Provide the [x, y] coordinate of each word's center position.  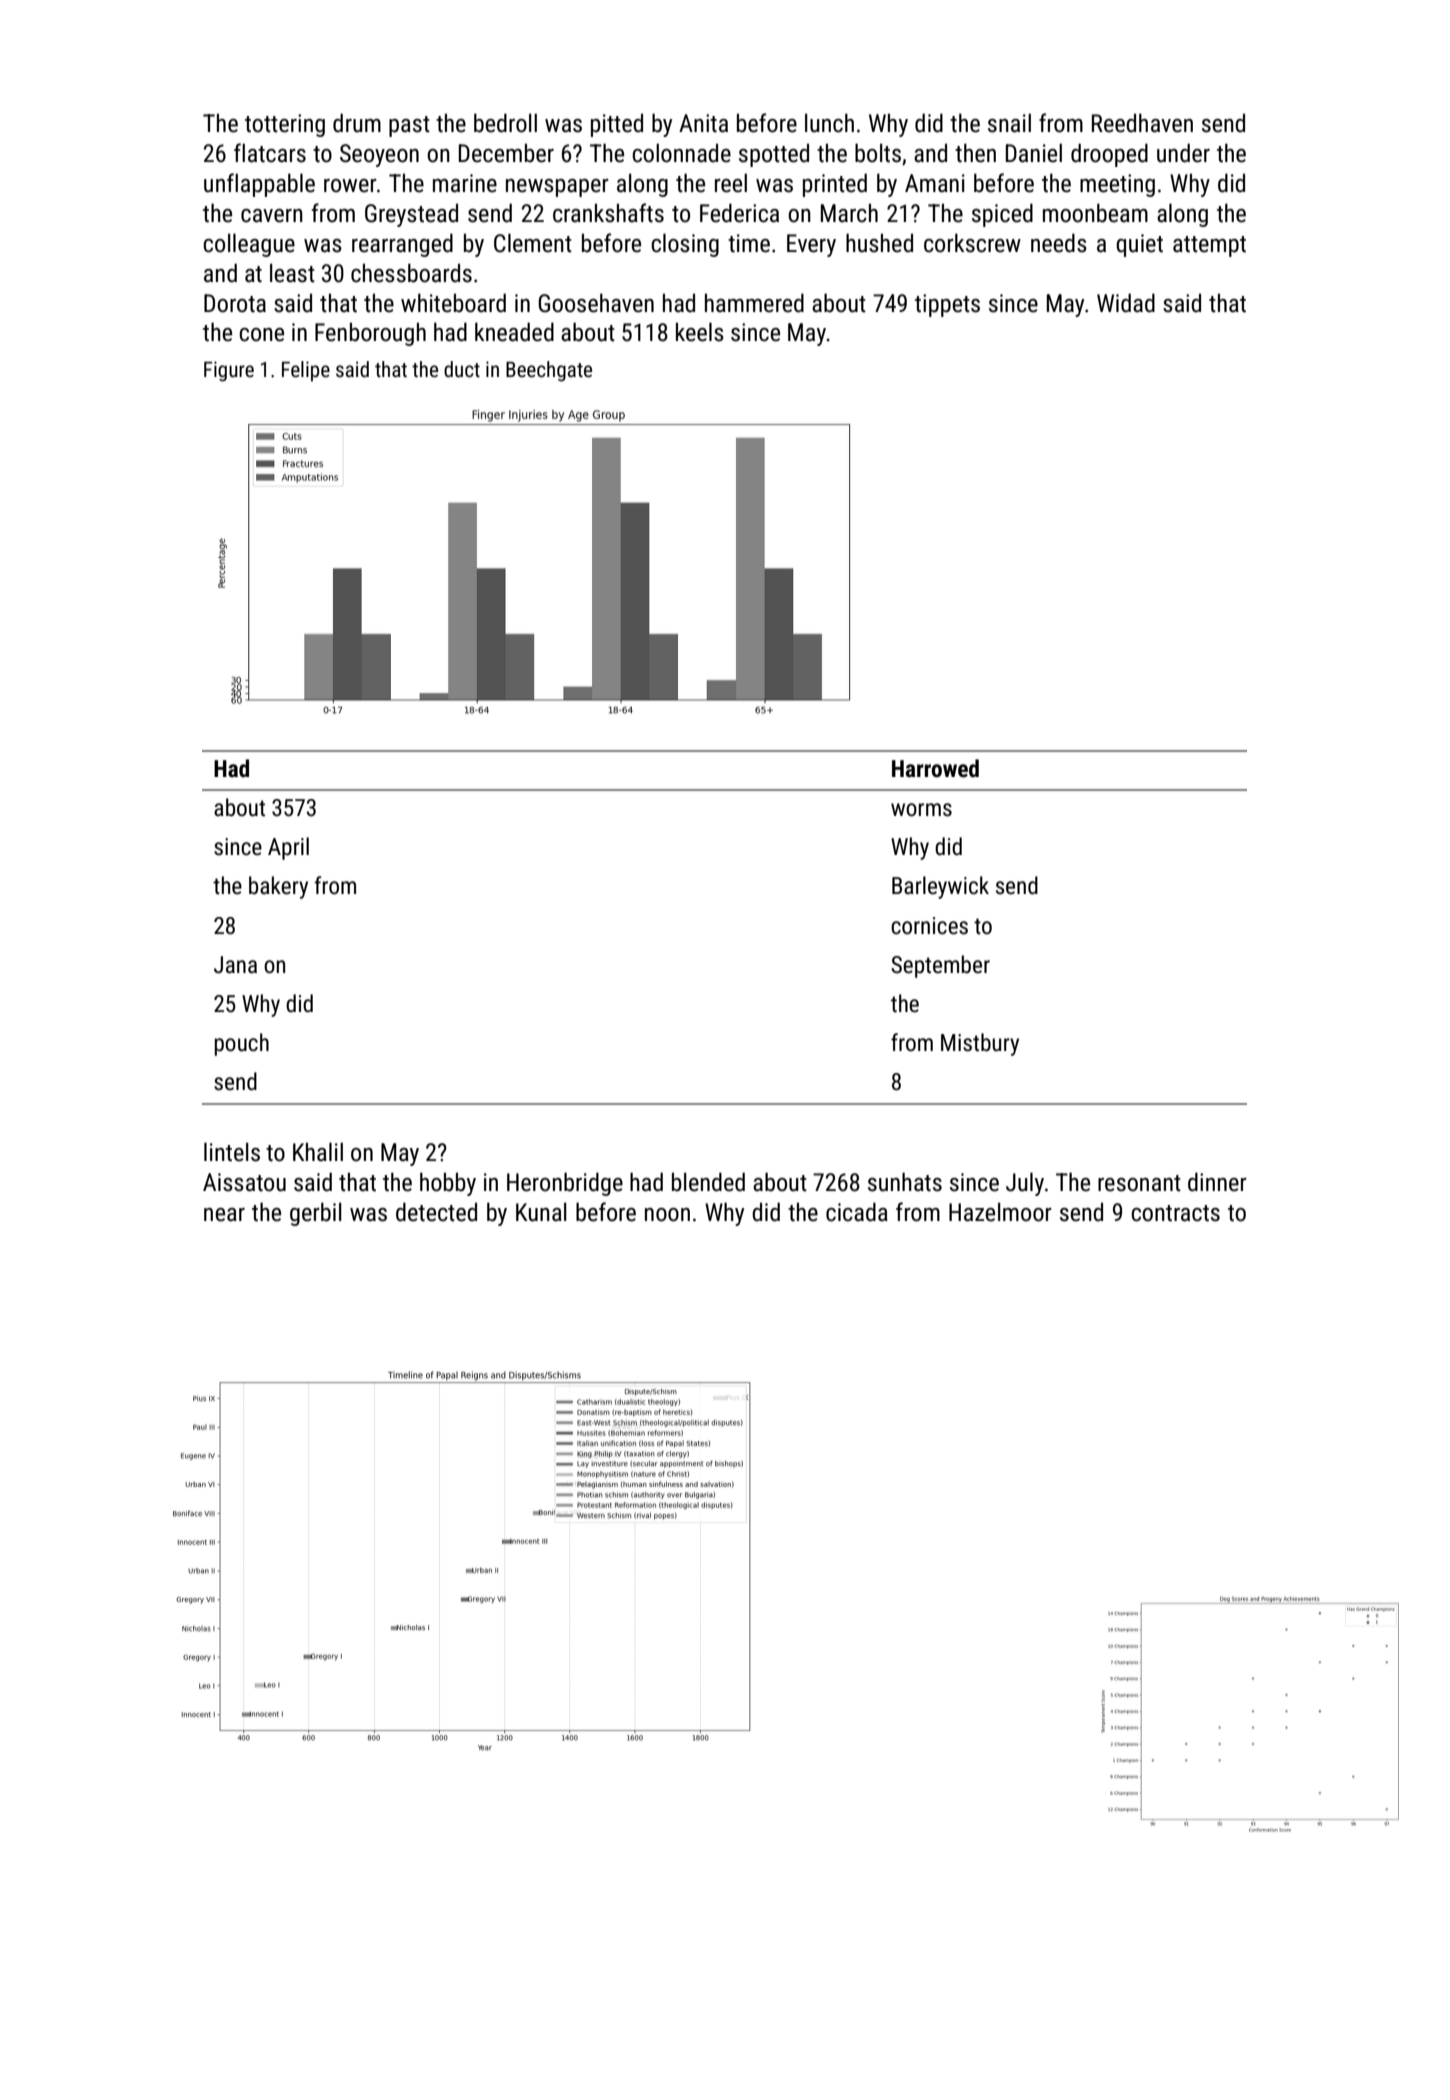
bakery [278, 887]
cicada [857, 1212]
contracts [1175, 1213]
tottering [285, 125]
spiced [1002, 215]
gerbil [316, 1214]
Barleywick [940, 887]
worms [921, 810]
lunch [829, 123]
